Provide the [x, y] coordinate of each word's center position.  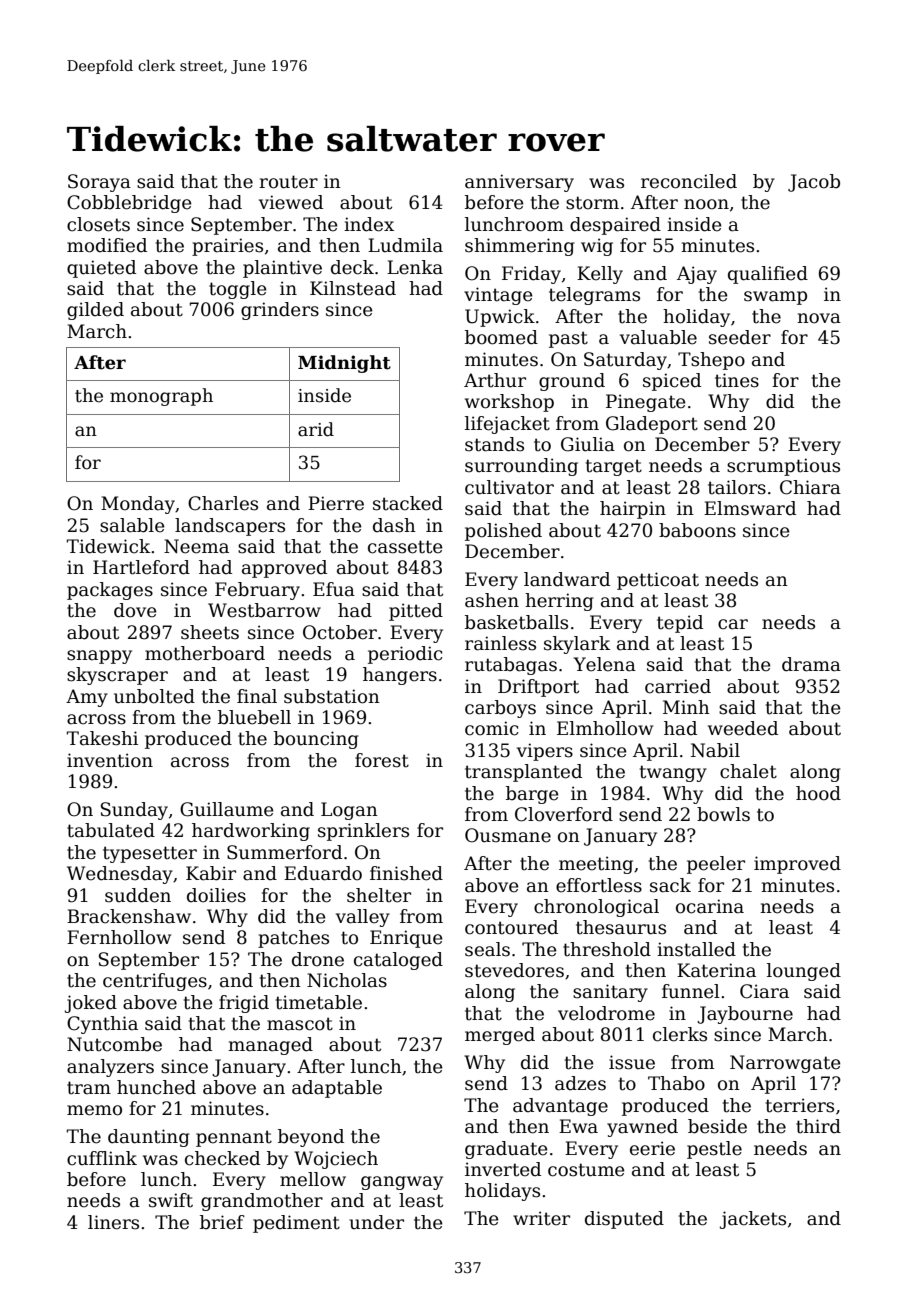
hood [818, 793]
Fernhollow [119, 937]
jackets [753, 1220]
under [376, 1222]
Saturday [625, 361]
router [288, 182]
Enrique [406, 939]
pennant [234, 1138]
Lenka [415, 267]
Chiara [810, 487]
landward [567, 579]
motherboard [205, 653]
